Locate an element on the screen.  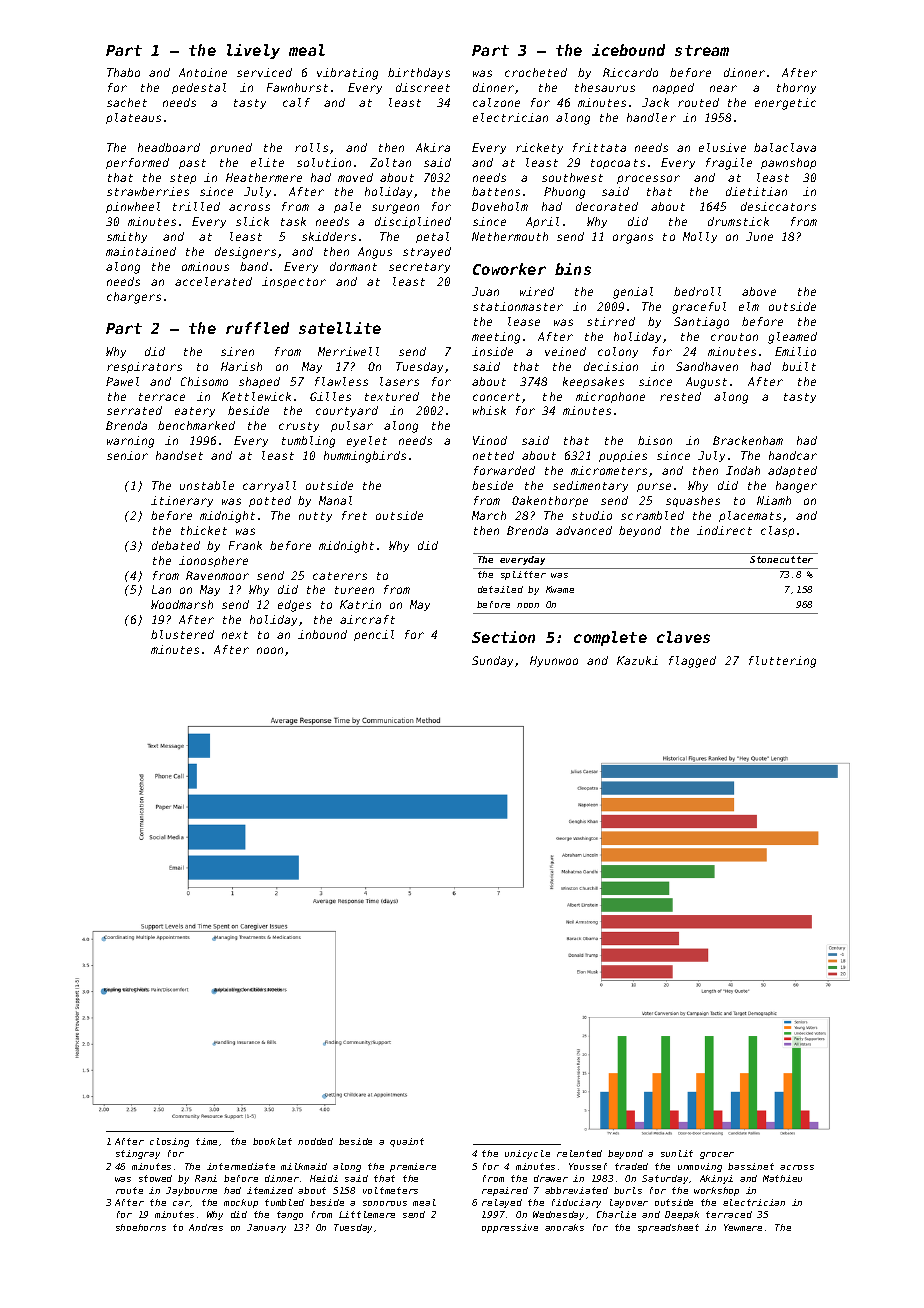
sunlit is located at coordinates (677, 1153).
